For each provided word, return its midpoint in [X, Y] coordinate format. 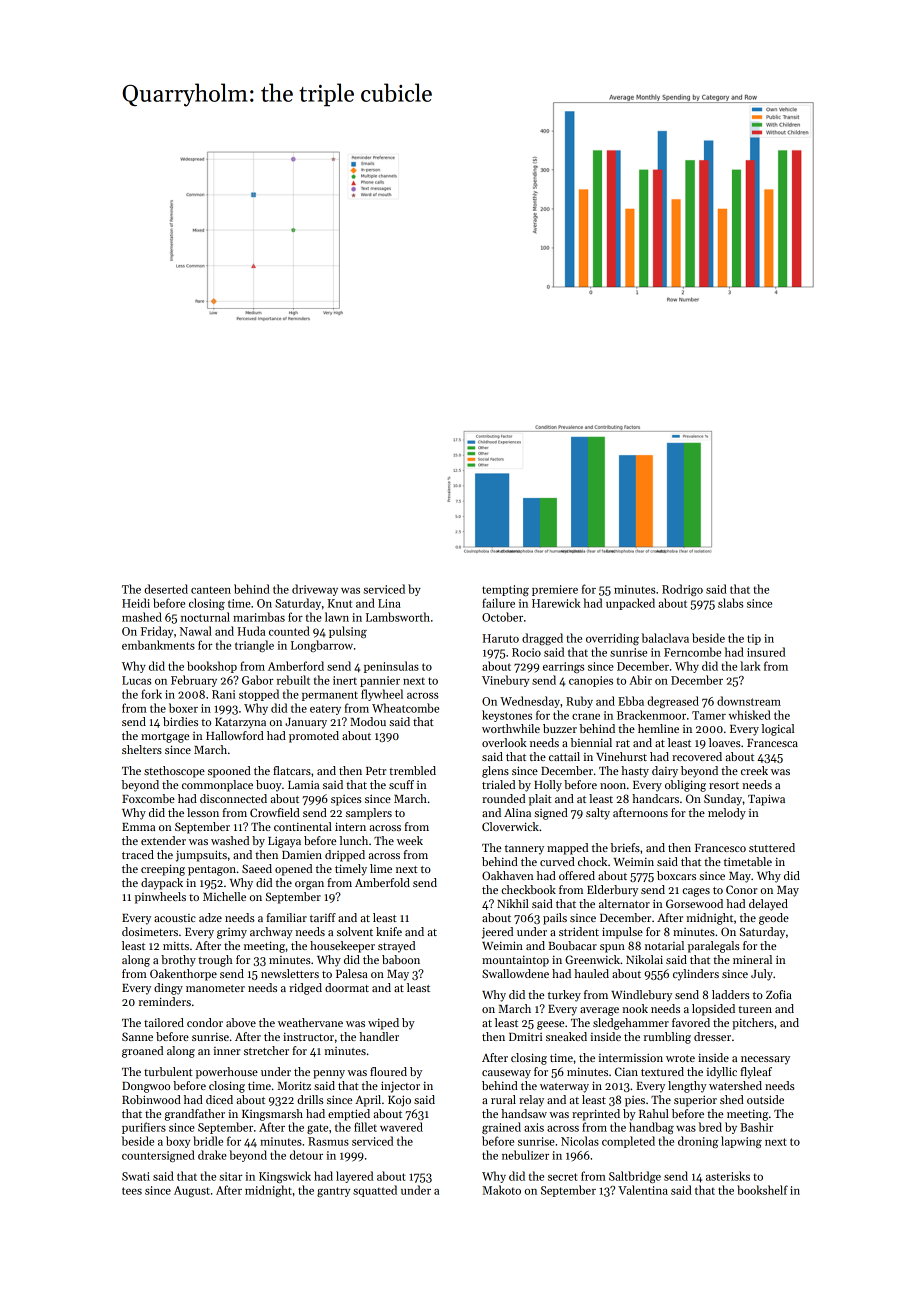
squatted [375, 1191]
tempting [505, 590]
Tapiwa [766, 800]
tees [132, 1191]
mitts [176, 946]
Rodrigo [682, 590]
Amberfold [382, 882]
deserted [166, 589]
